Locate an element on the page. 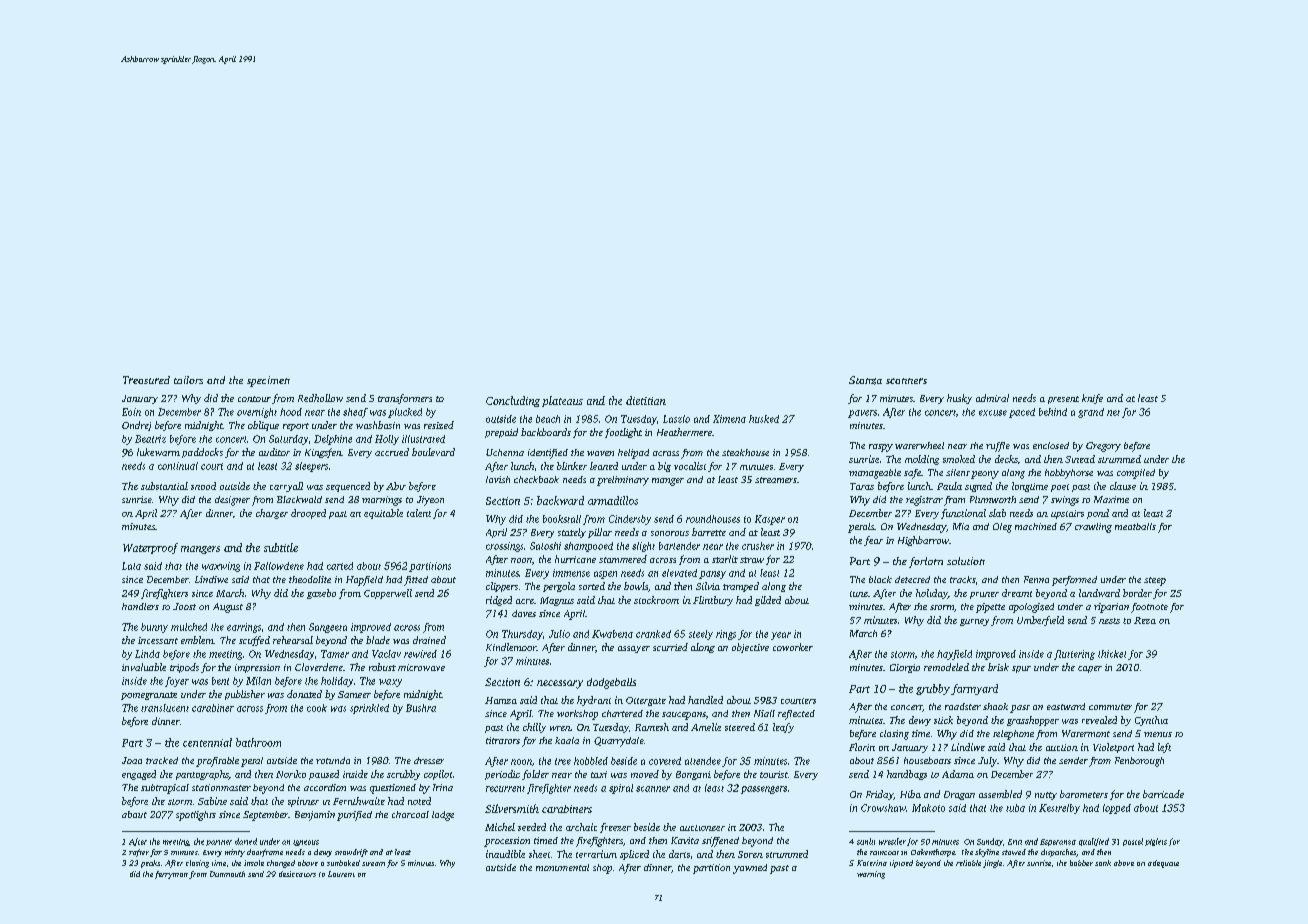 The image size is (1308, 924). tramped is located at coordinates (741, 587).
